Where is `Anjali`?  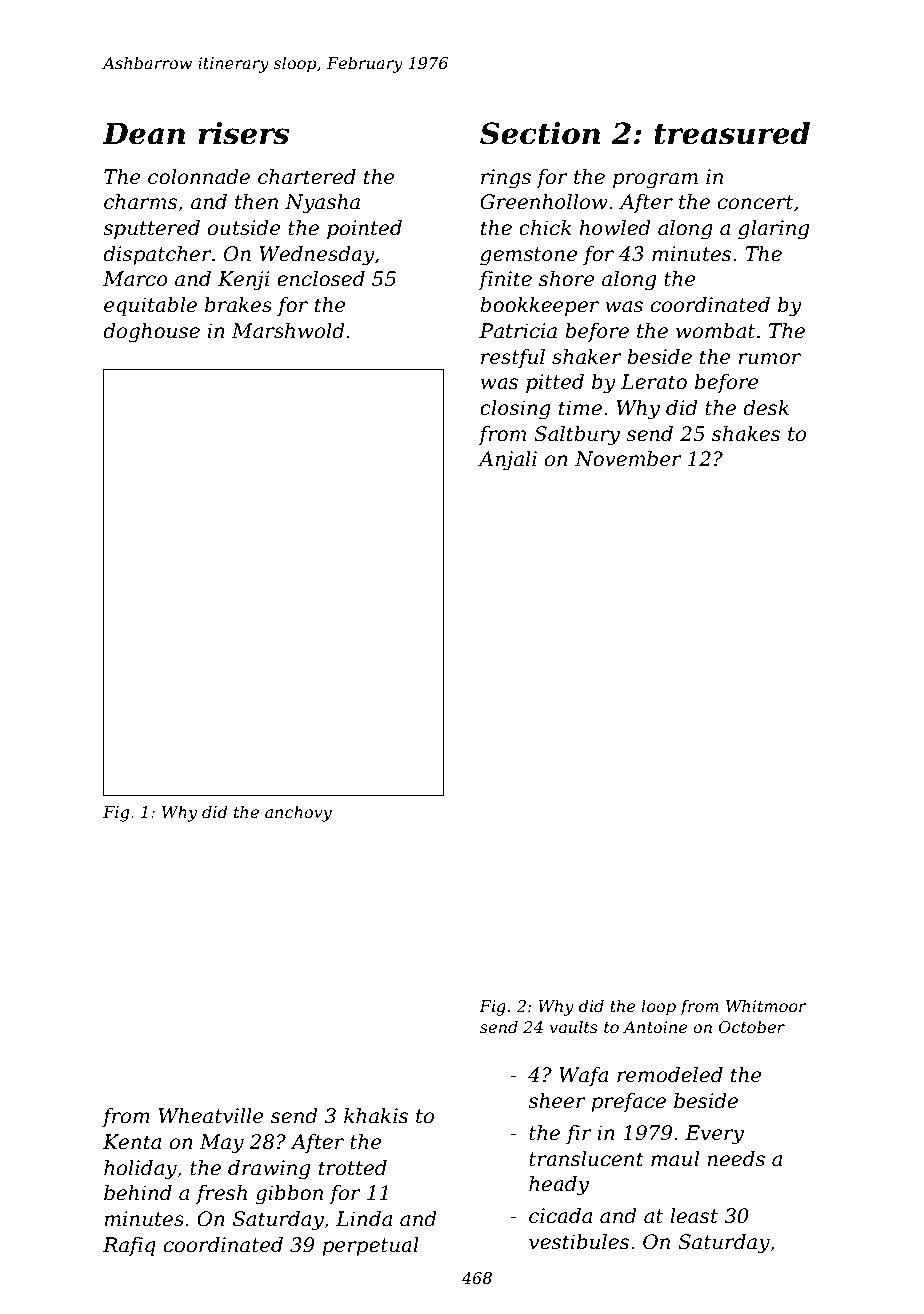 Anjali is located at coordinates (507, 461).
